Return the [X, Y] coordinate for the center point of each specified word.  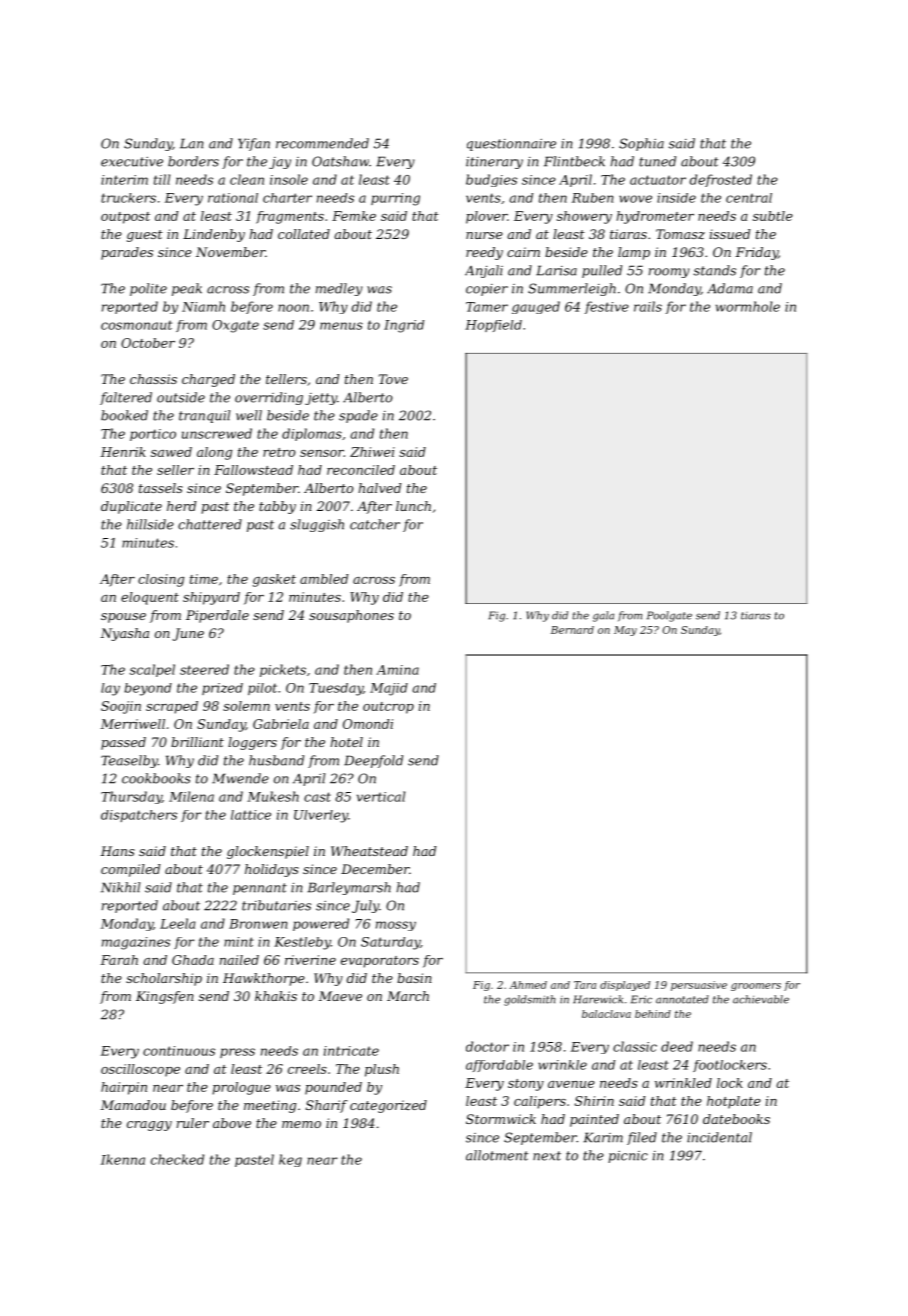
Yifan [254, 144]
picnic [628, 1157]
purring [395, 199]
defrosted [721, 180]
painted [594, 1120]
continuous [179, 1051]
